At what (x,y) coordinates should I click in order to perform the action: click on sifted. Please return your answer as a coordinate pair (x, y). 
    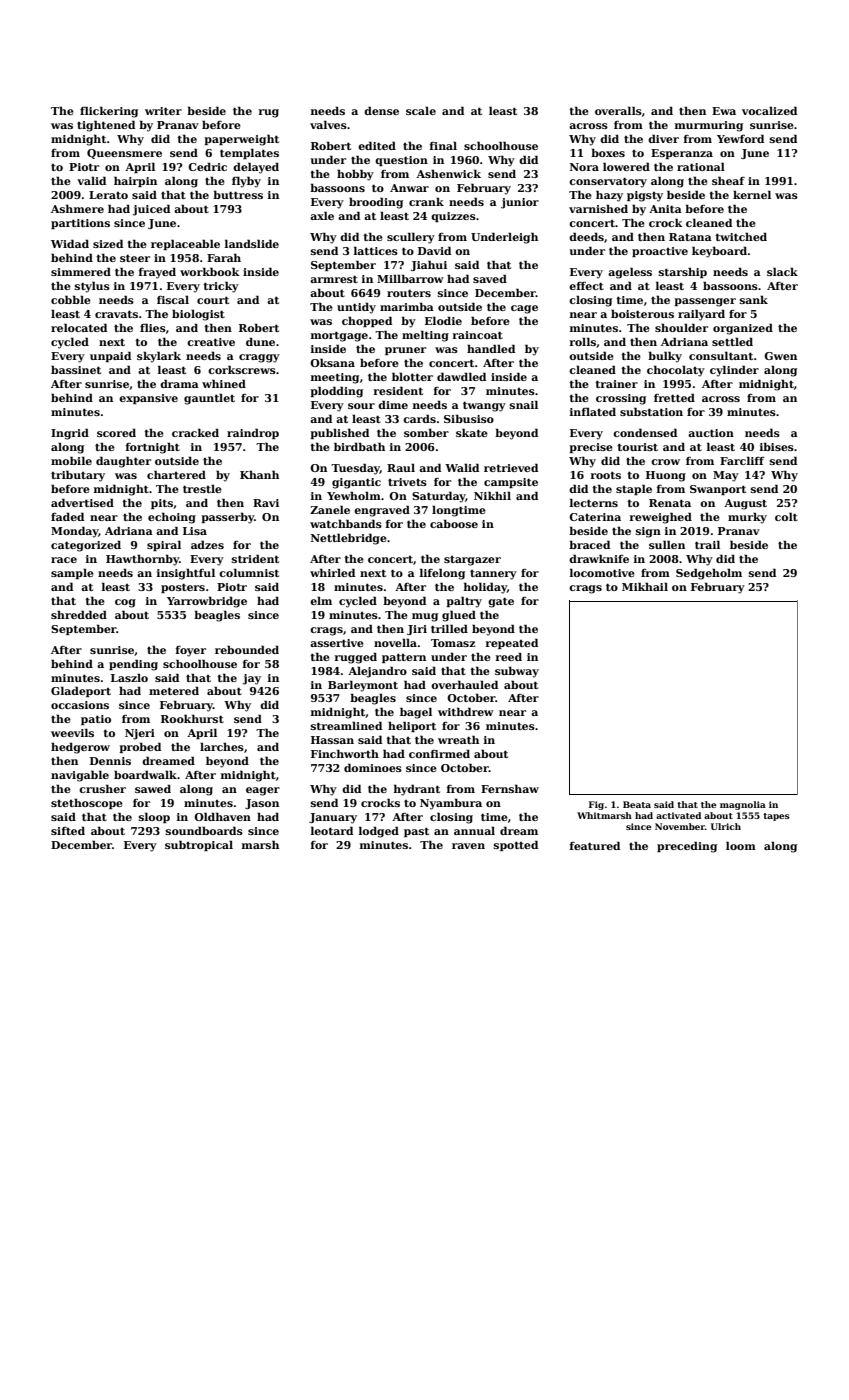
    Looking at the image, I should click on (68, 830).
